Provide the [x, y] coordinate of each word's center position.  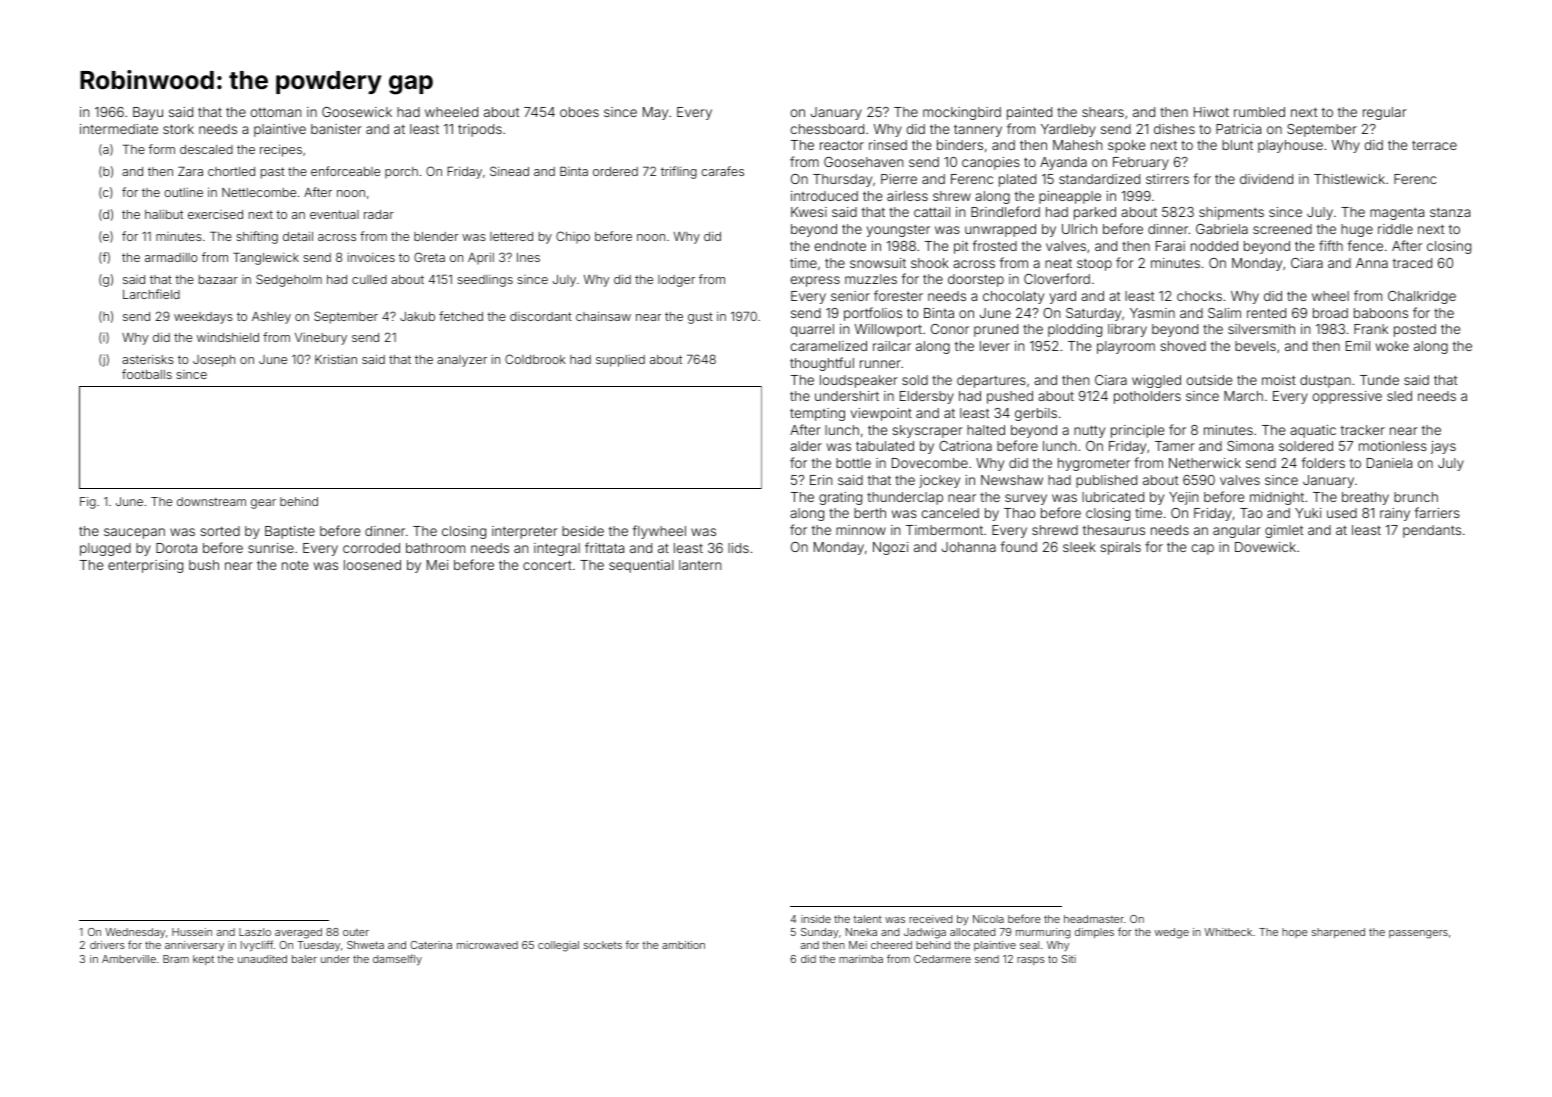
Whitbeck [1228, 932]
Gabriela [1222, 229]
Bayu [148, 113]
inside [816, 919]
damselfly [397, 960]
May [655, 113]
